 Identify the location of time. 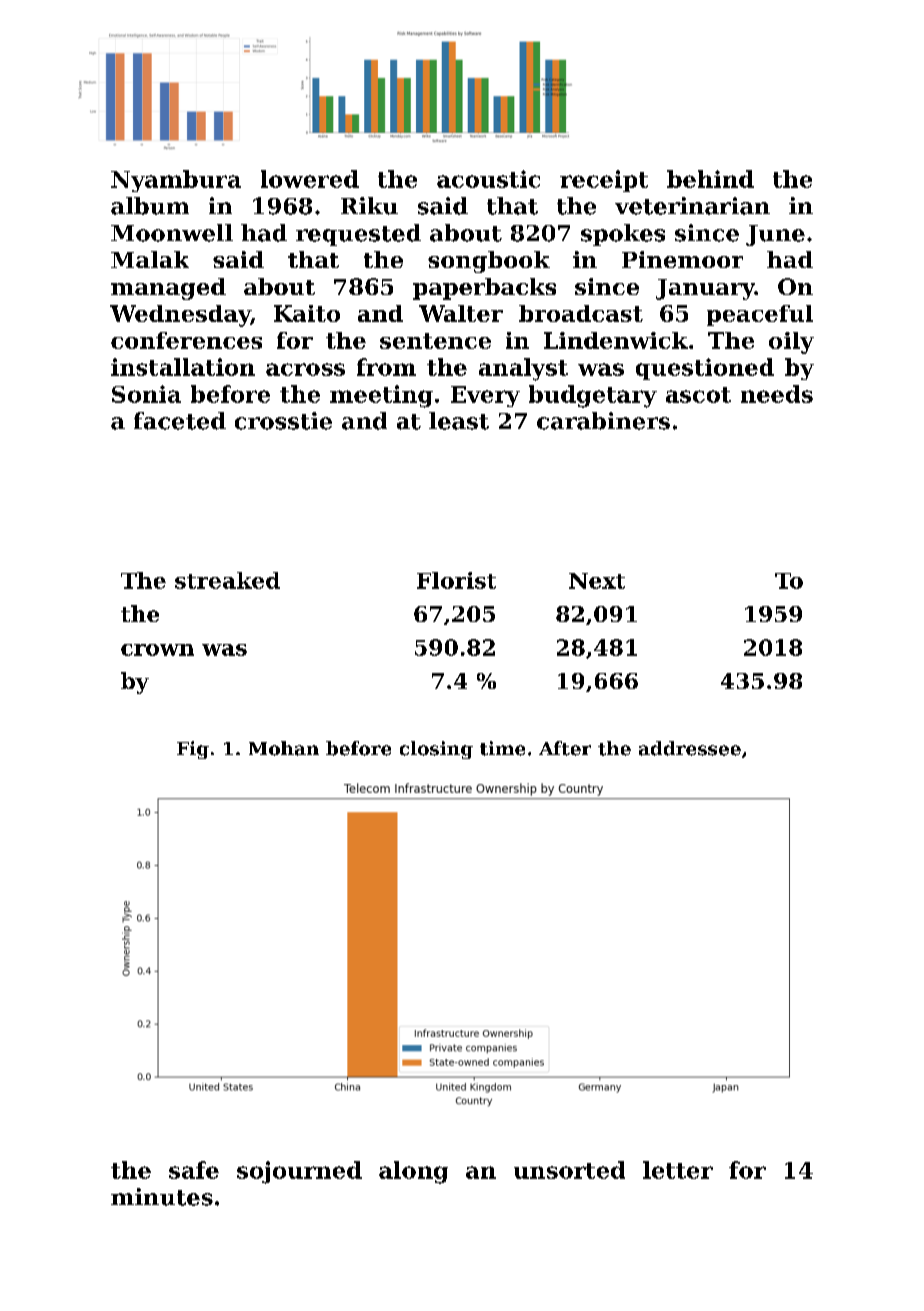
(502, 748).
